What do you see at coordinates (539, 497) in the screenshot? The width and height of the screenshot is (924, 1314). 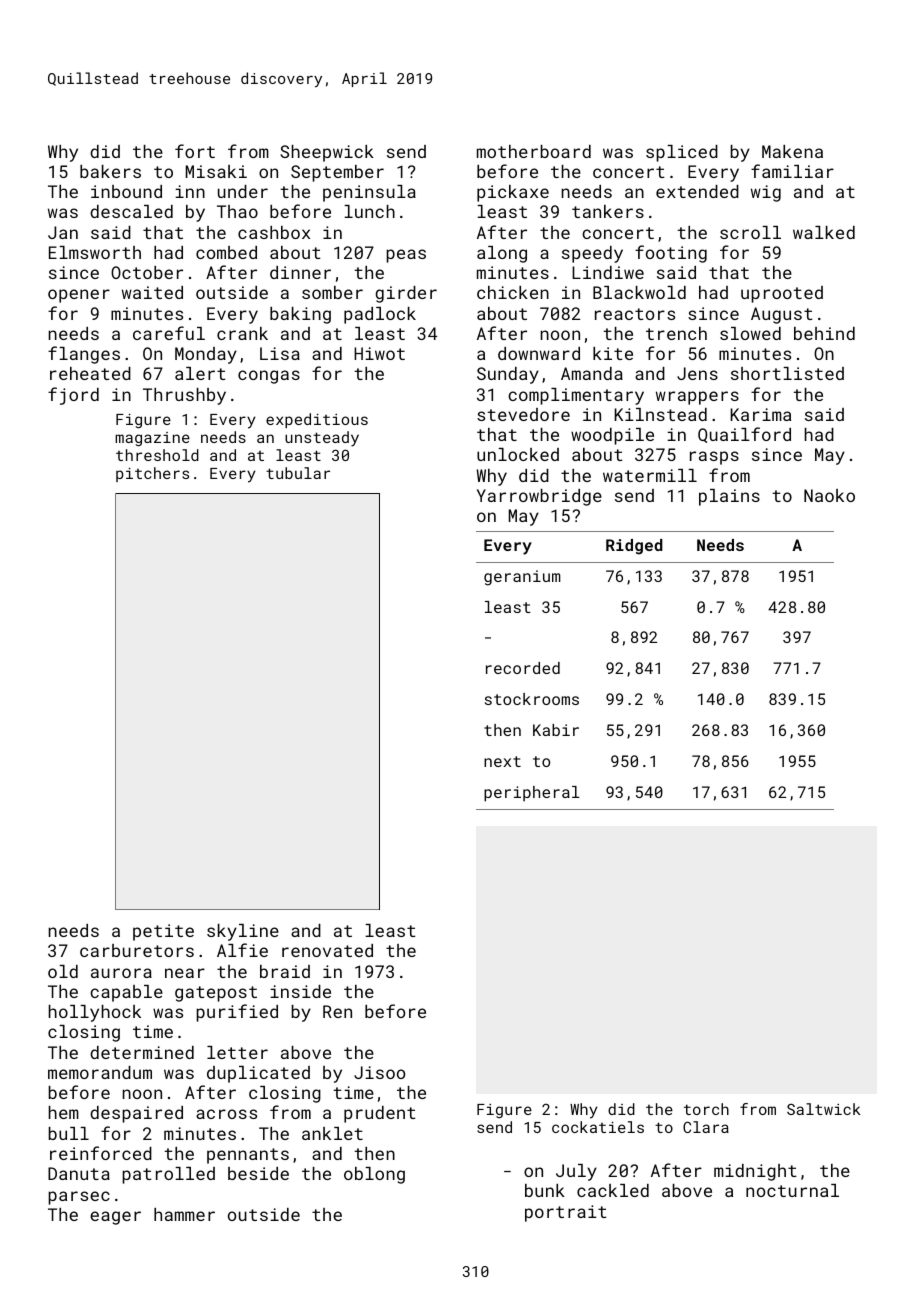 I see `Yarrowbridge` at bounding box center [539, 497].
